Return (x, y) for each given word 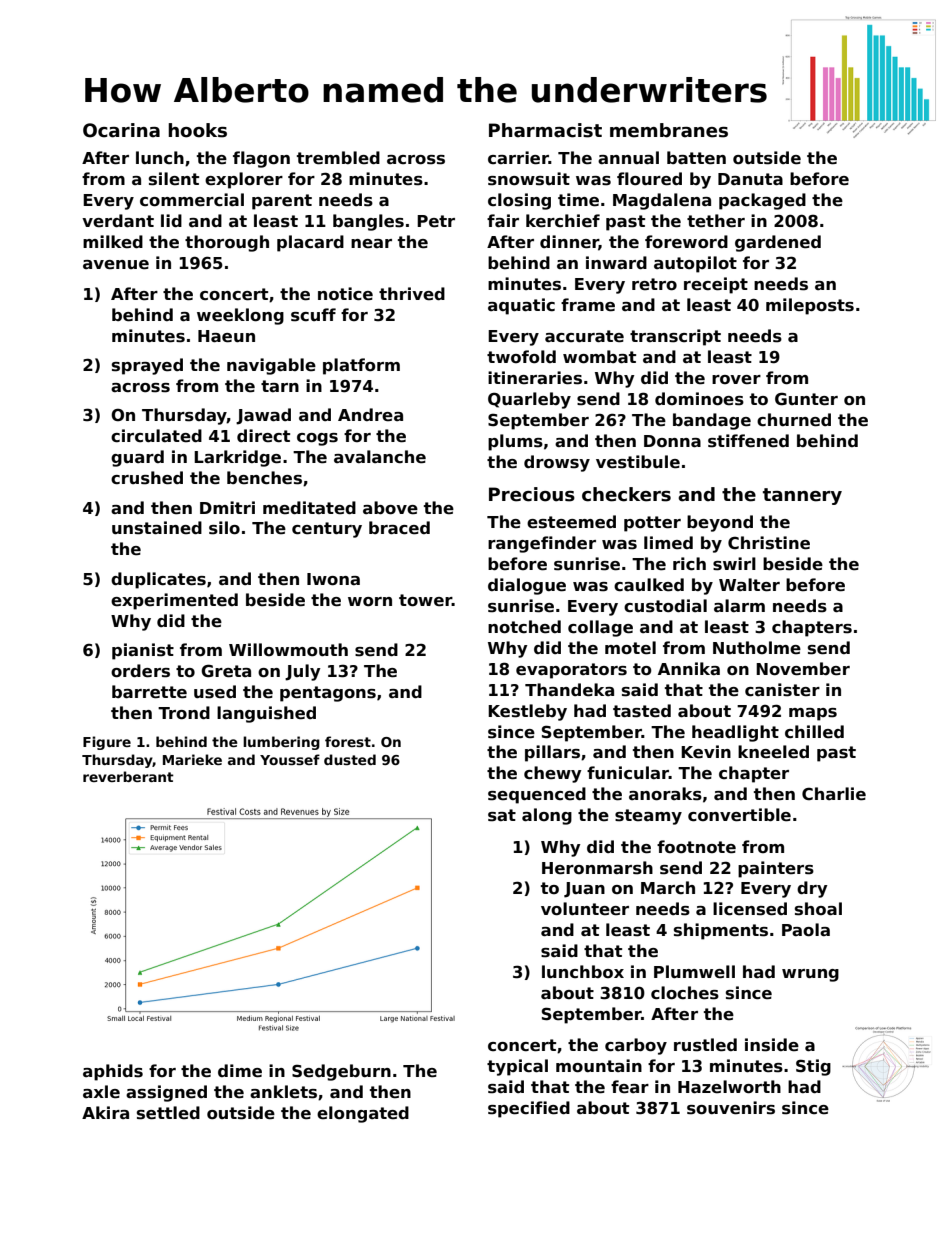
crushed (147, 478)
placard (310, 243)
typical (517, 1067)
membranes (669, 130)
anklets (283, 1092)
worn (370, 602)
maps (813, 714)
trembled (338, 158)
